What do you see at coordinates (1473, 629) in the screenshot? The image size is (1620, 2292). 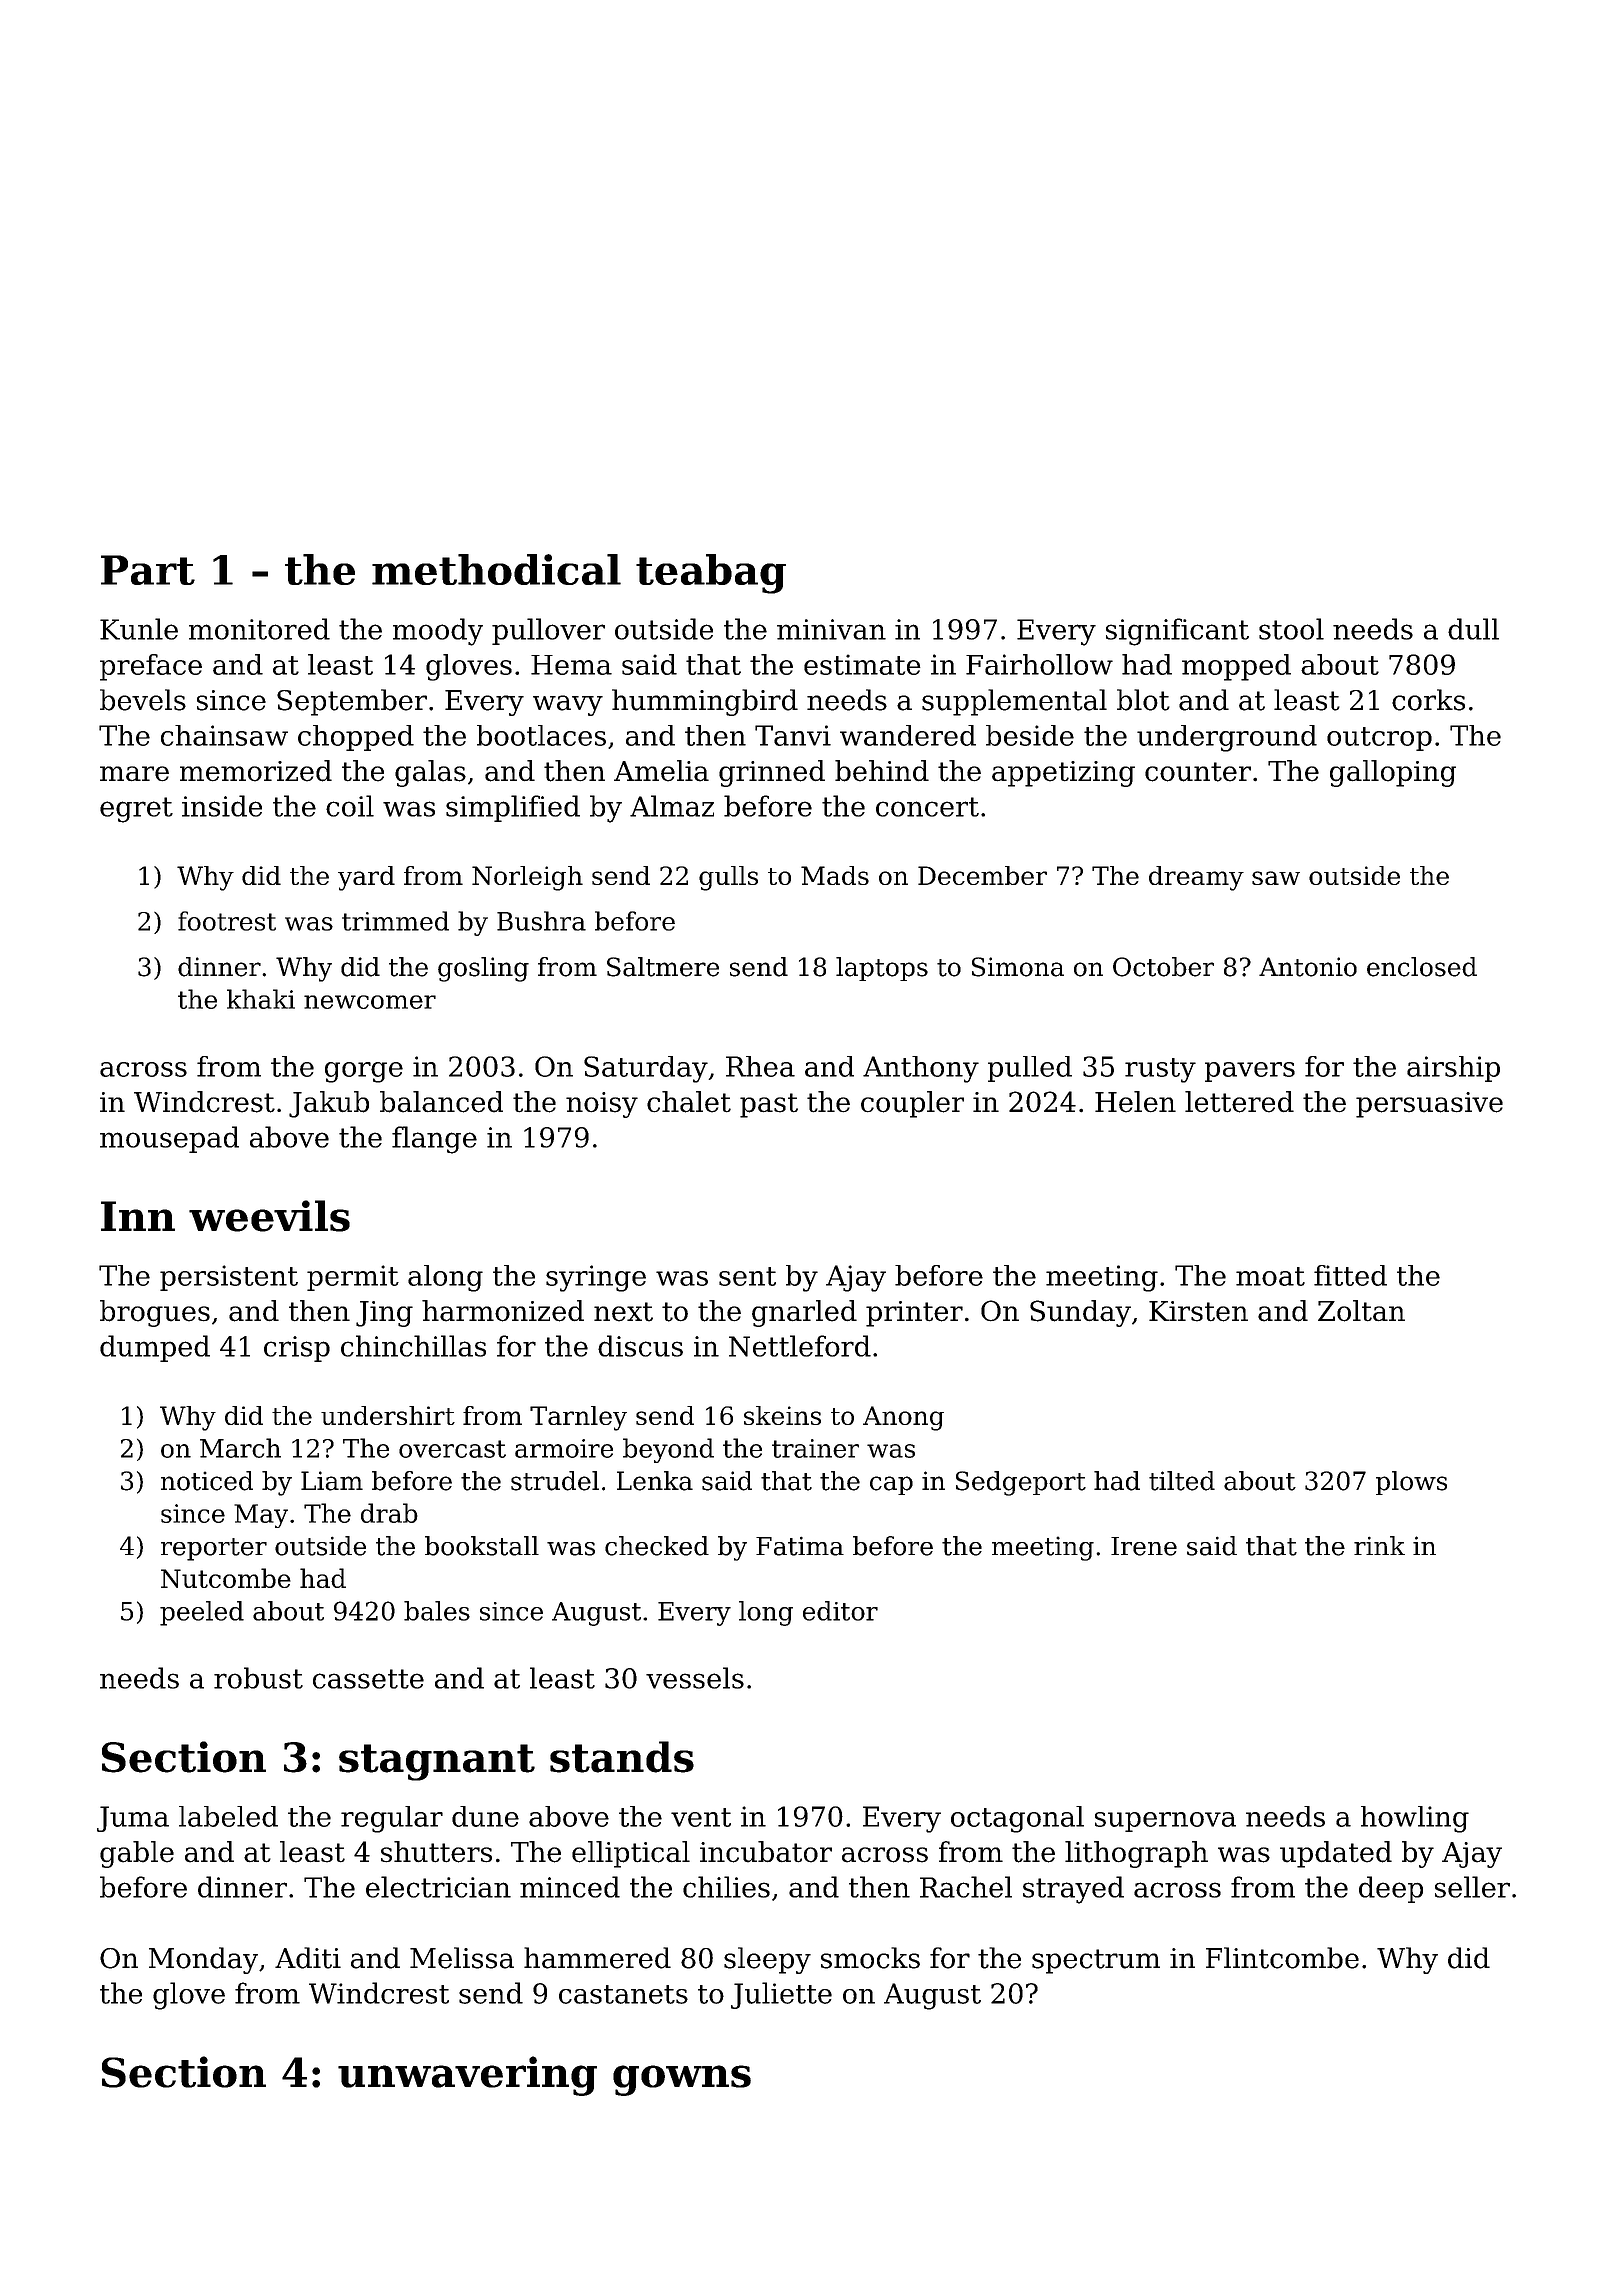 I see `dull` at bounding box center [1473, 629].
